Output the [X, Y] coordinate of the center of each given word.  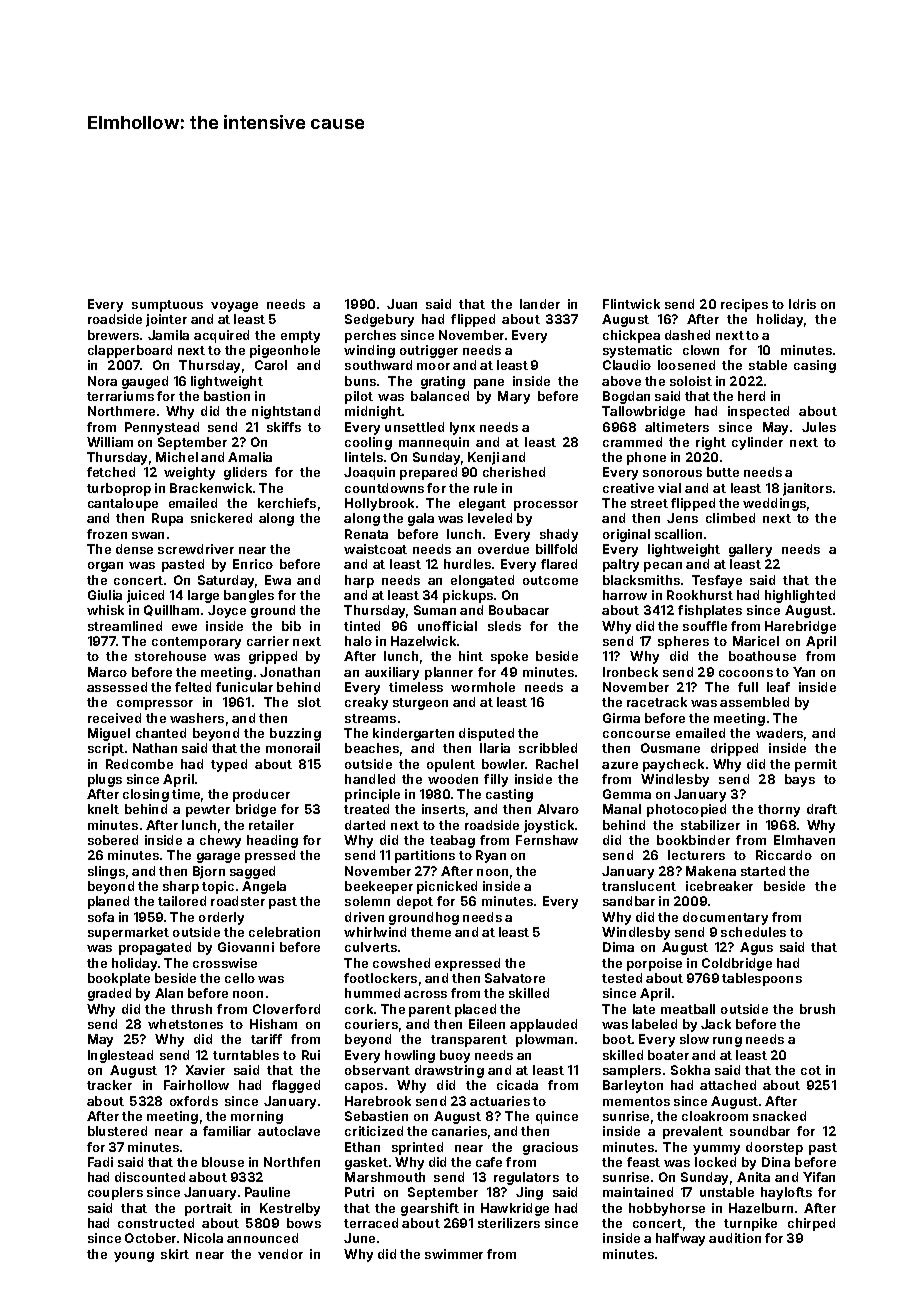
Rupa [167, 519]
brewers [113, 335]
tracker [109, 1085]
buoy [455, 1056]
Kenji [483, 458]
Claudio [627, 365]
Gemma [627, 794]
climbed [730, 518]
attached [728, 1085]
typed [229, 765]
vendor [280, 1254]
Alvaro [558, 809]
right [711, 443]
